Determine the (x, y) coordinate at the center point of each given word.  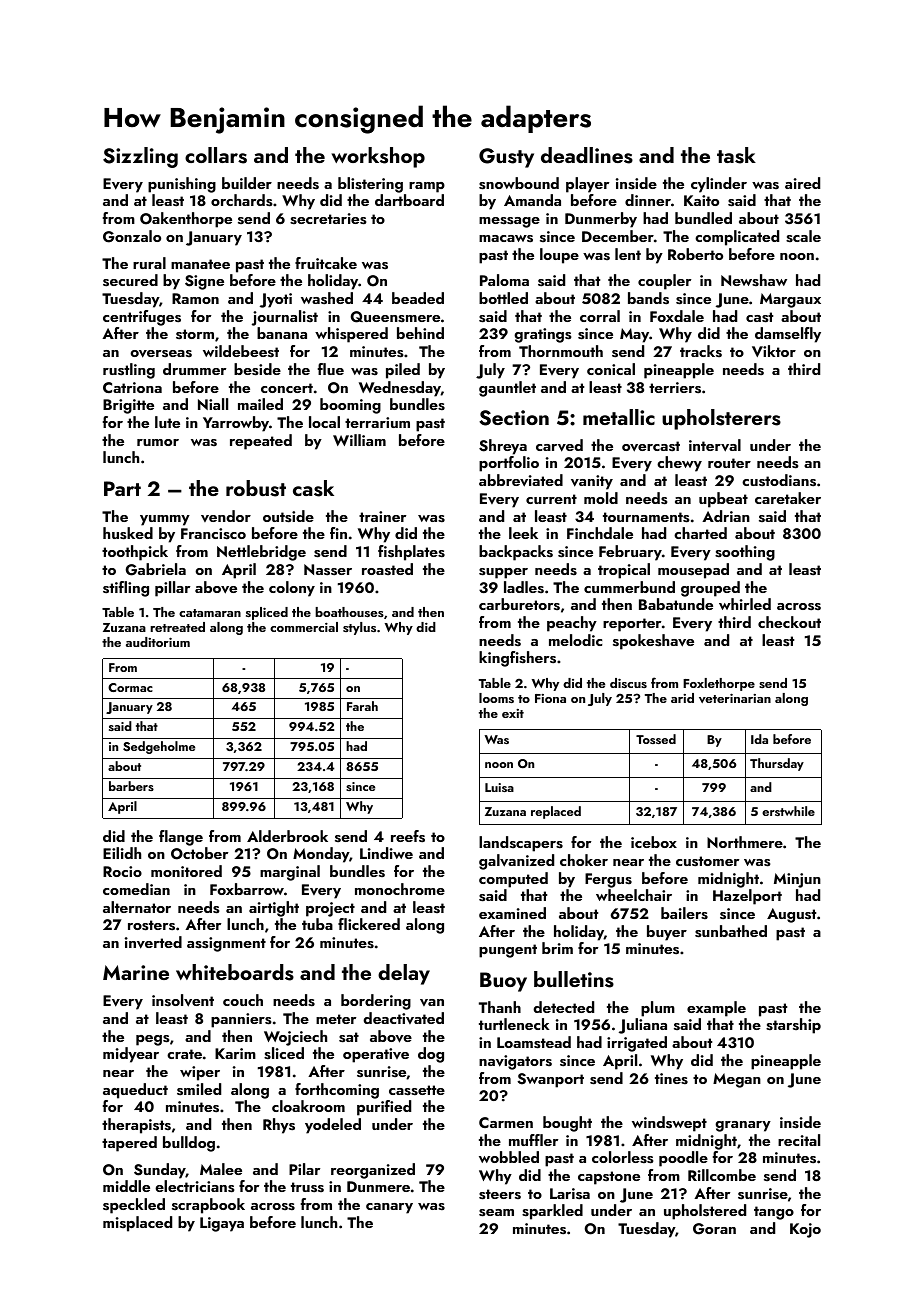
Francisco (213, 534)
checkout (789, 622)
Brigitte (128, 406)
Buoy (503, 982)
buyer (667, 933)
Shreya (503, 447)
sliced (284, 1053)
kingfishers (517, 659)
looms (496, 698)
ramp (427, 187)
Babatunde (676, 604)
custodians (779, 480)
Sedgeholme (159, 747)
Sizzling (140, 157)
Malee (221, 1169)
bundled (703, 218)
